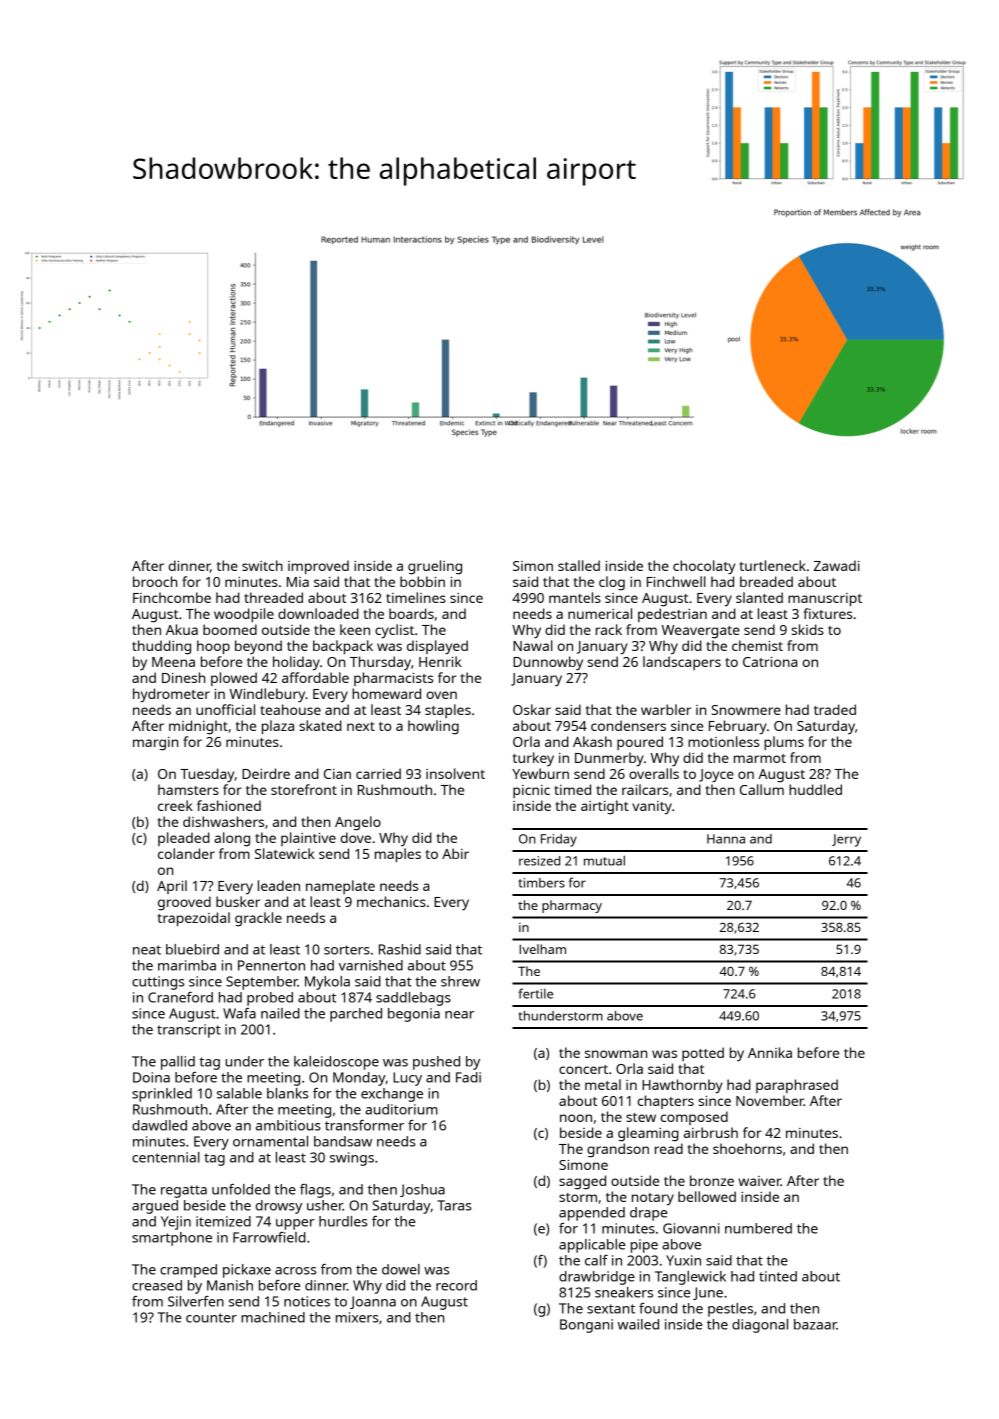 The width and height of the screenshot is (999, 1419). I want to click on pleaded, so click(184, 839).
